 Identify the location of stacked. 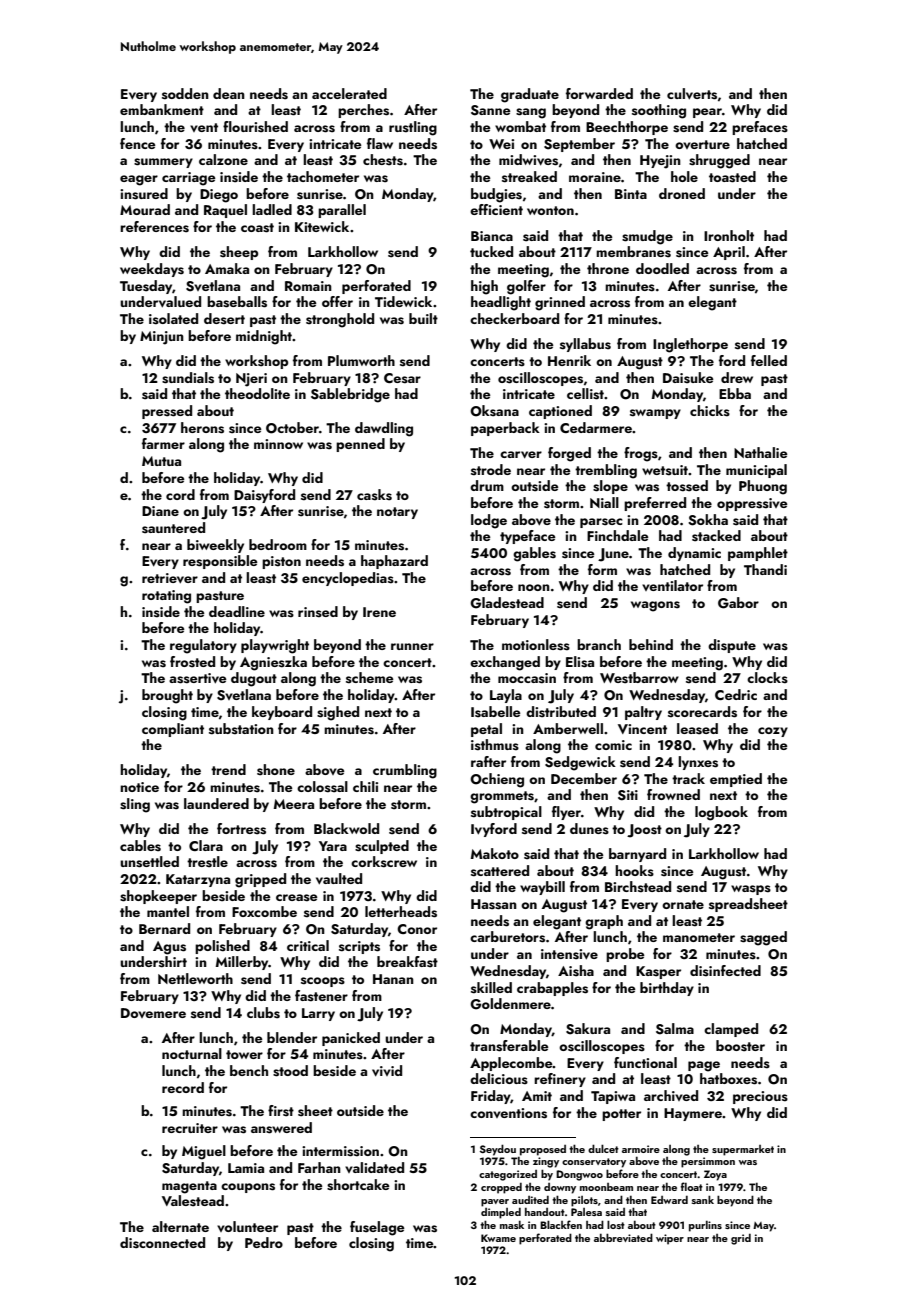
(716, 536).
